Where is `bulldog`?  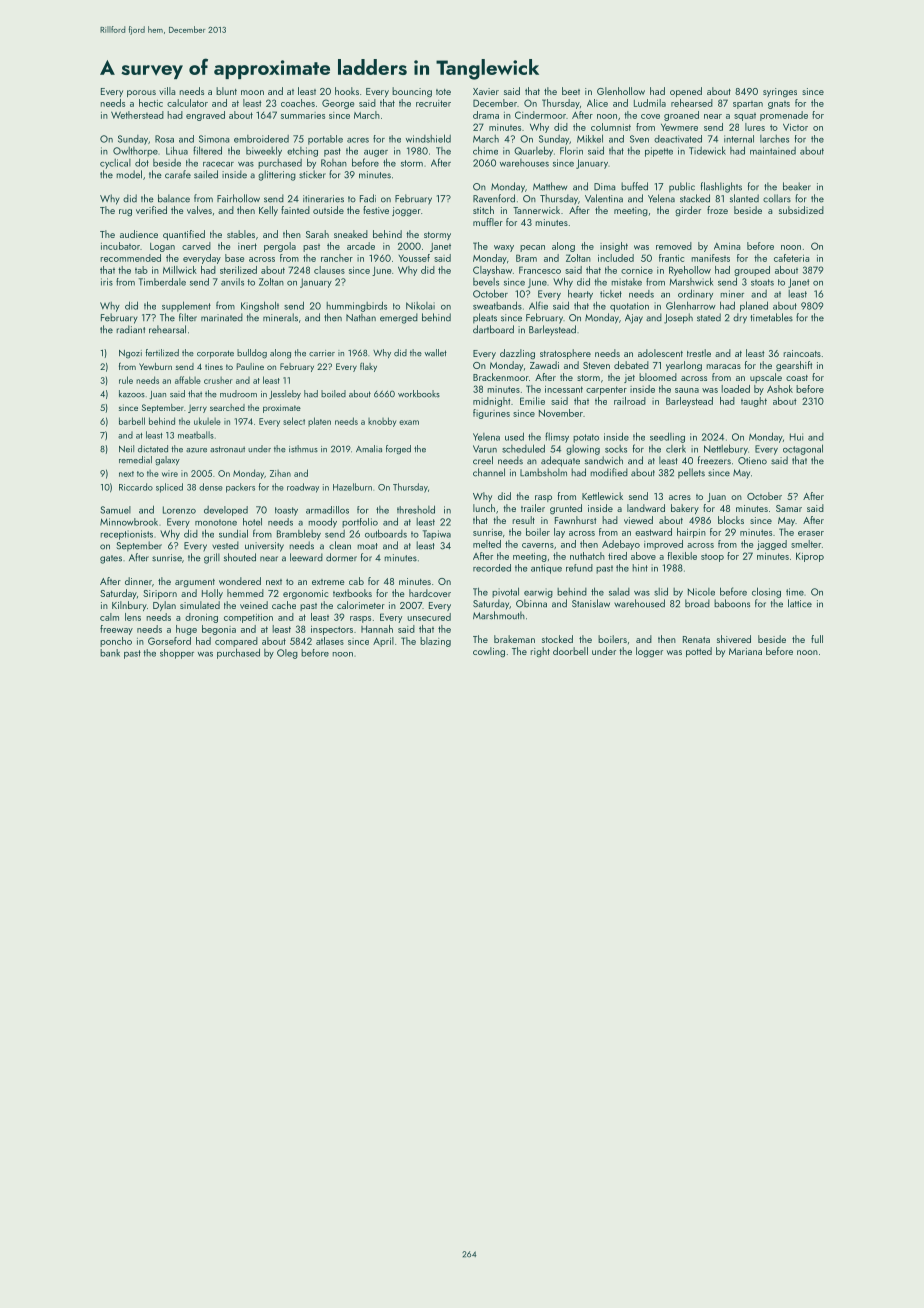
bulldog is located at coordinates (252, 354).
